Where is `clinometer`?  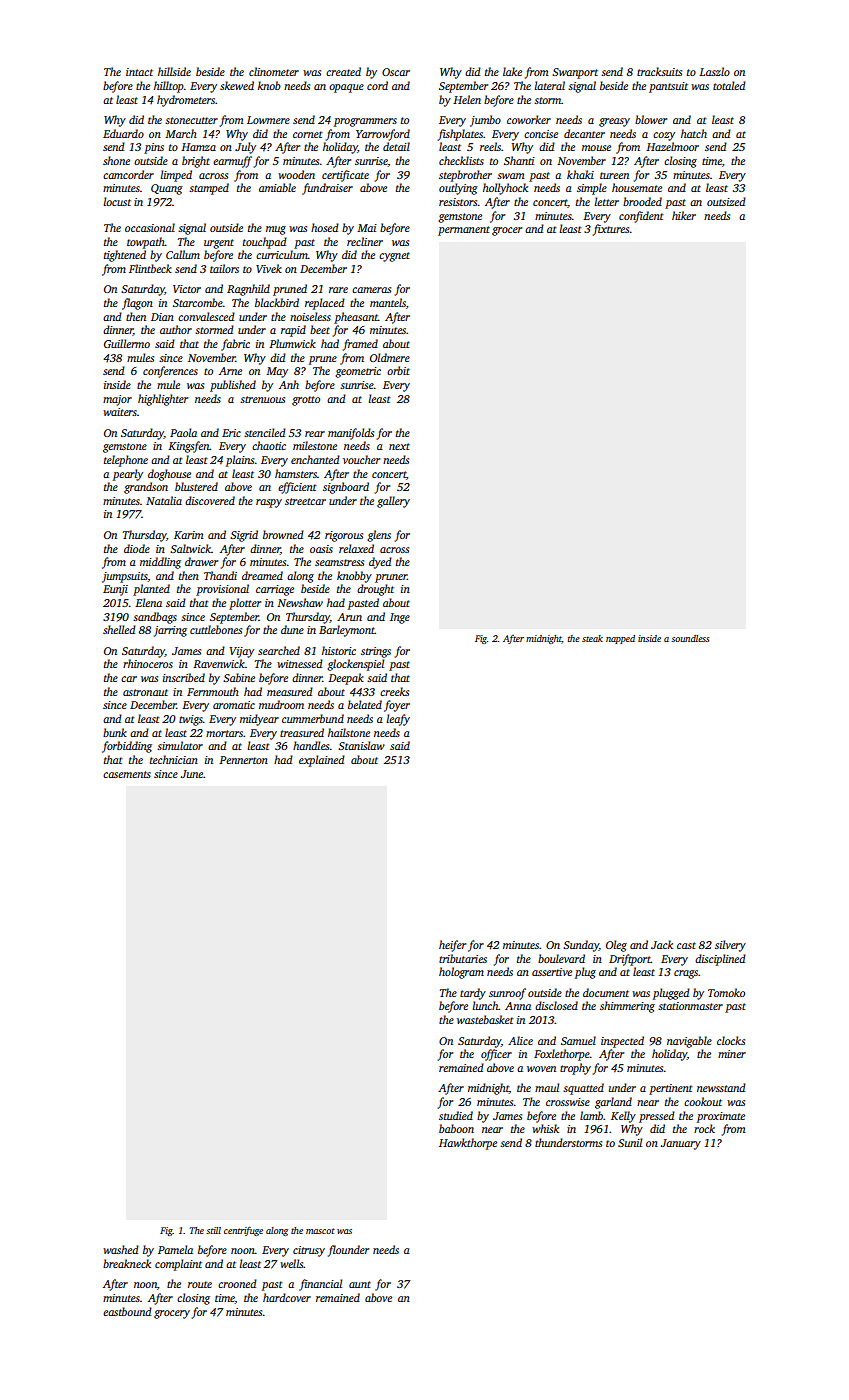
clinometer is located at coordinates (274, 71).
